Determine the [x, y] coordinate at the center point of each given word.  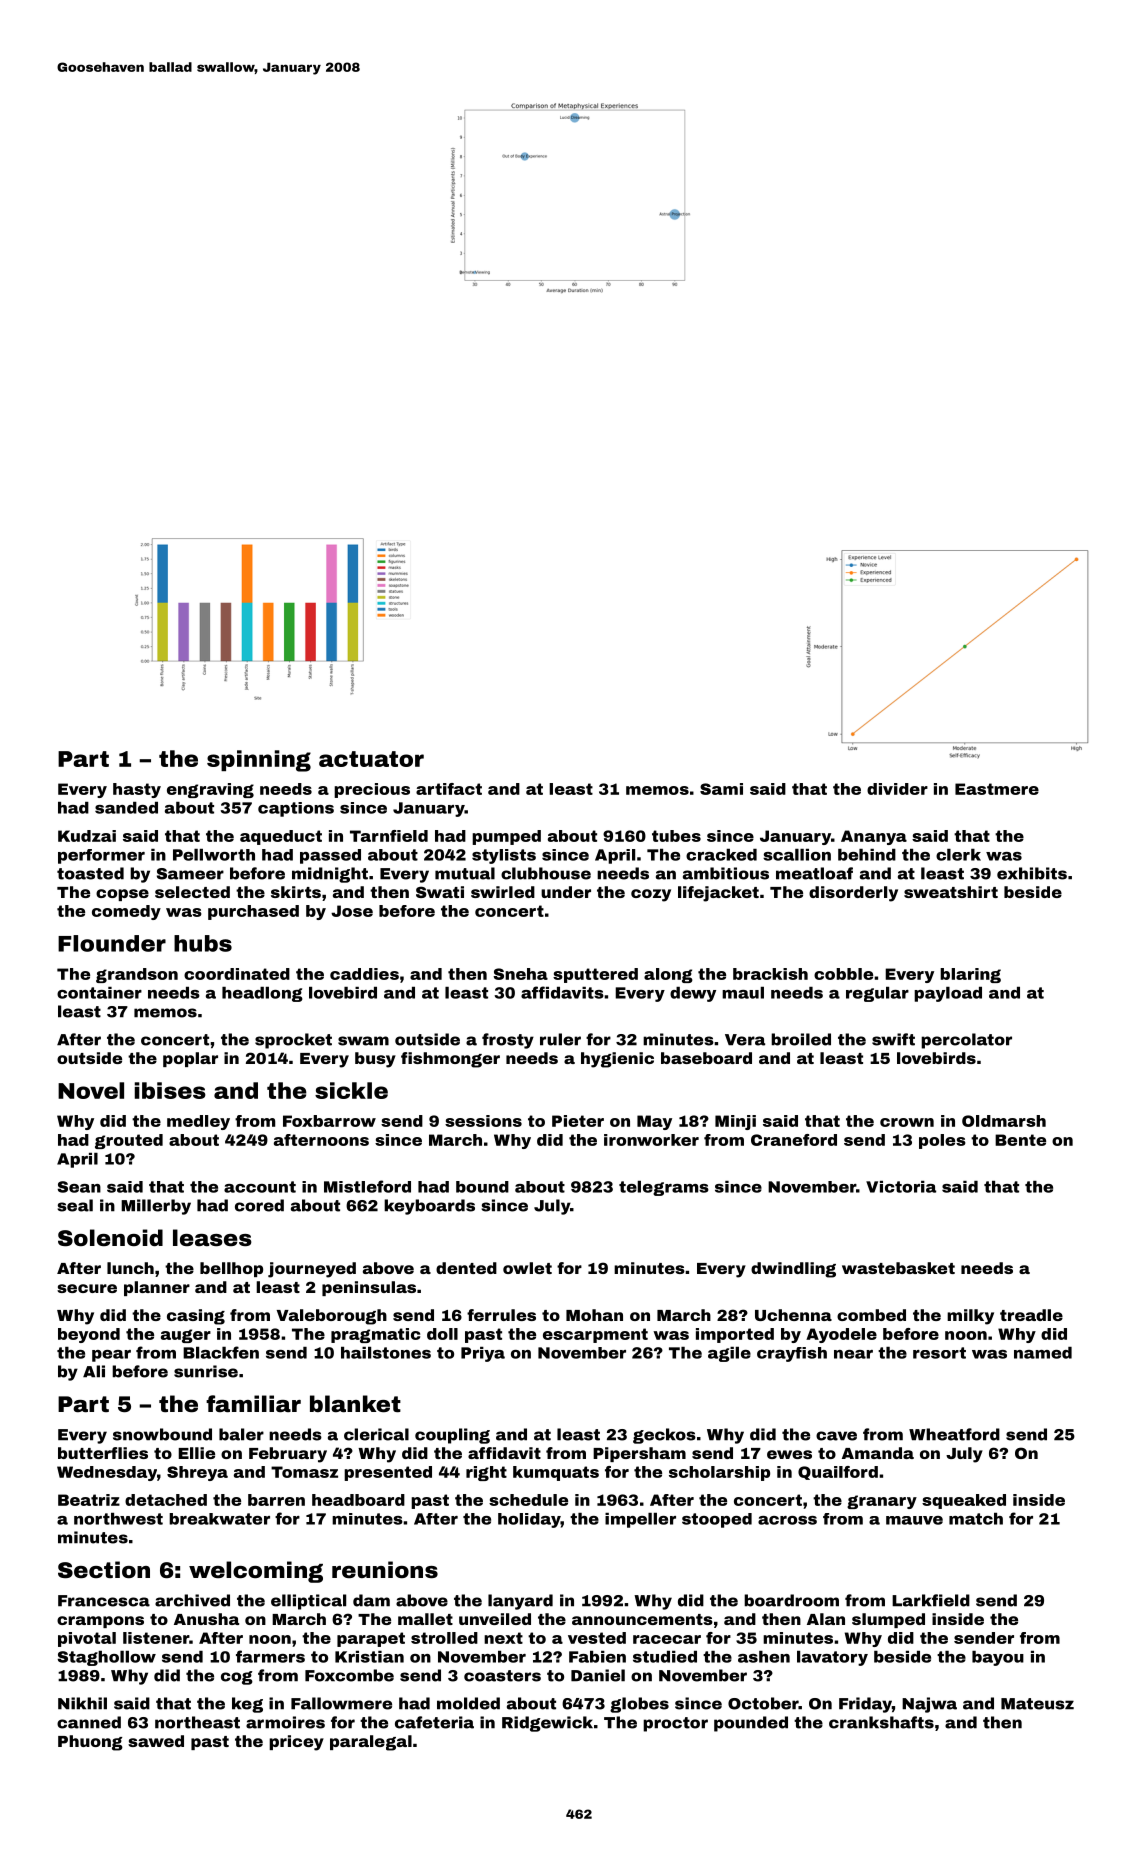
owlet [527, 1268]
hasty [137, 790]
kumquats [556, 1473]
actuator [371, 759]
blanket [355, 1404]
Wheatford [954, 1434]
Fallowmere [341, 1703]
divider [897, 789]
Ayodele [841, 1335]
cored [259, 1205]
